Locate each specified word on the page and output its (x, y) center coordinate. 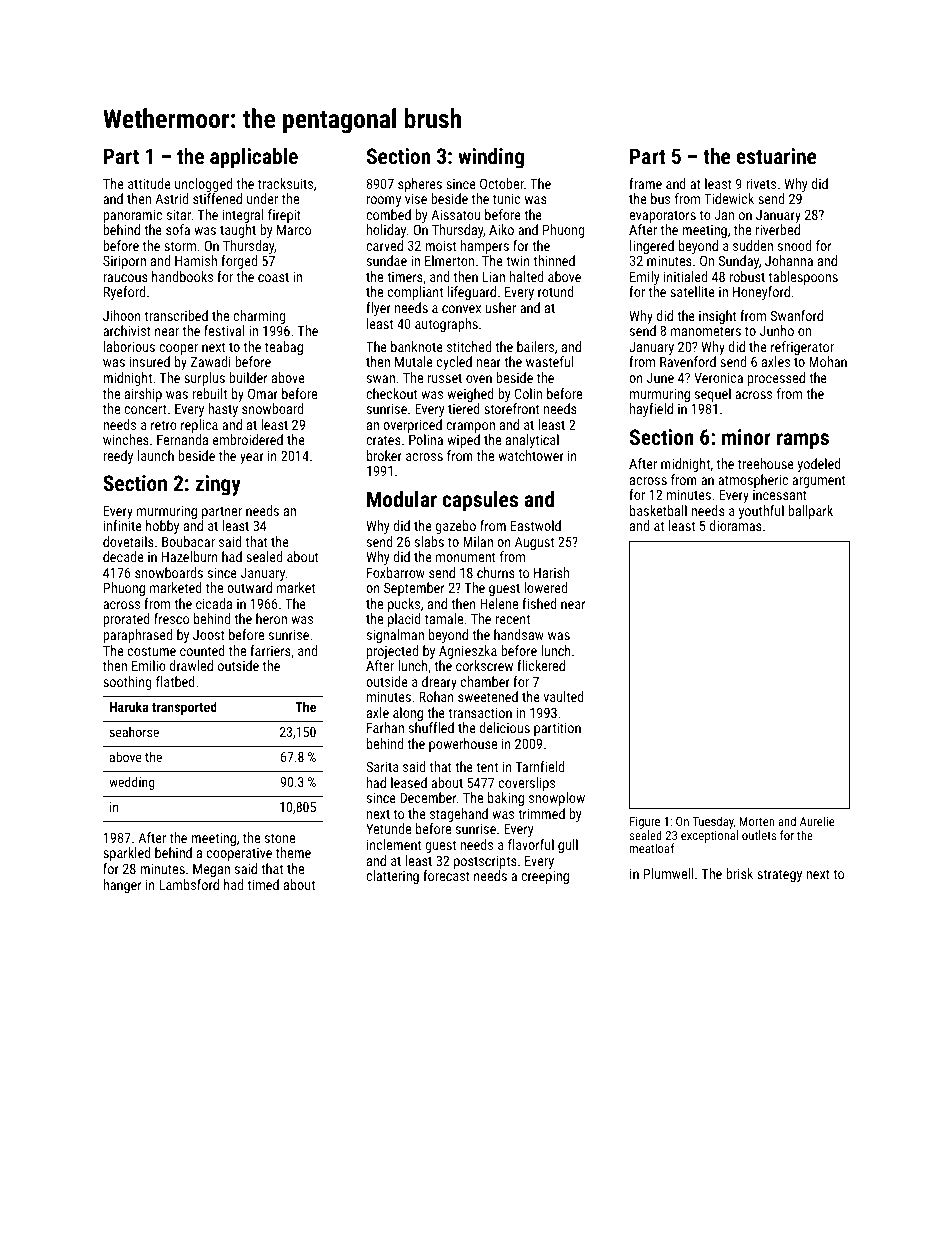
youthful (761, 512)
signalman (395, 636)
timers (405, 277)
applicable (254, 158)
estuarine (776, 156)
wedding (132, 783)
